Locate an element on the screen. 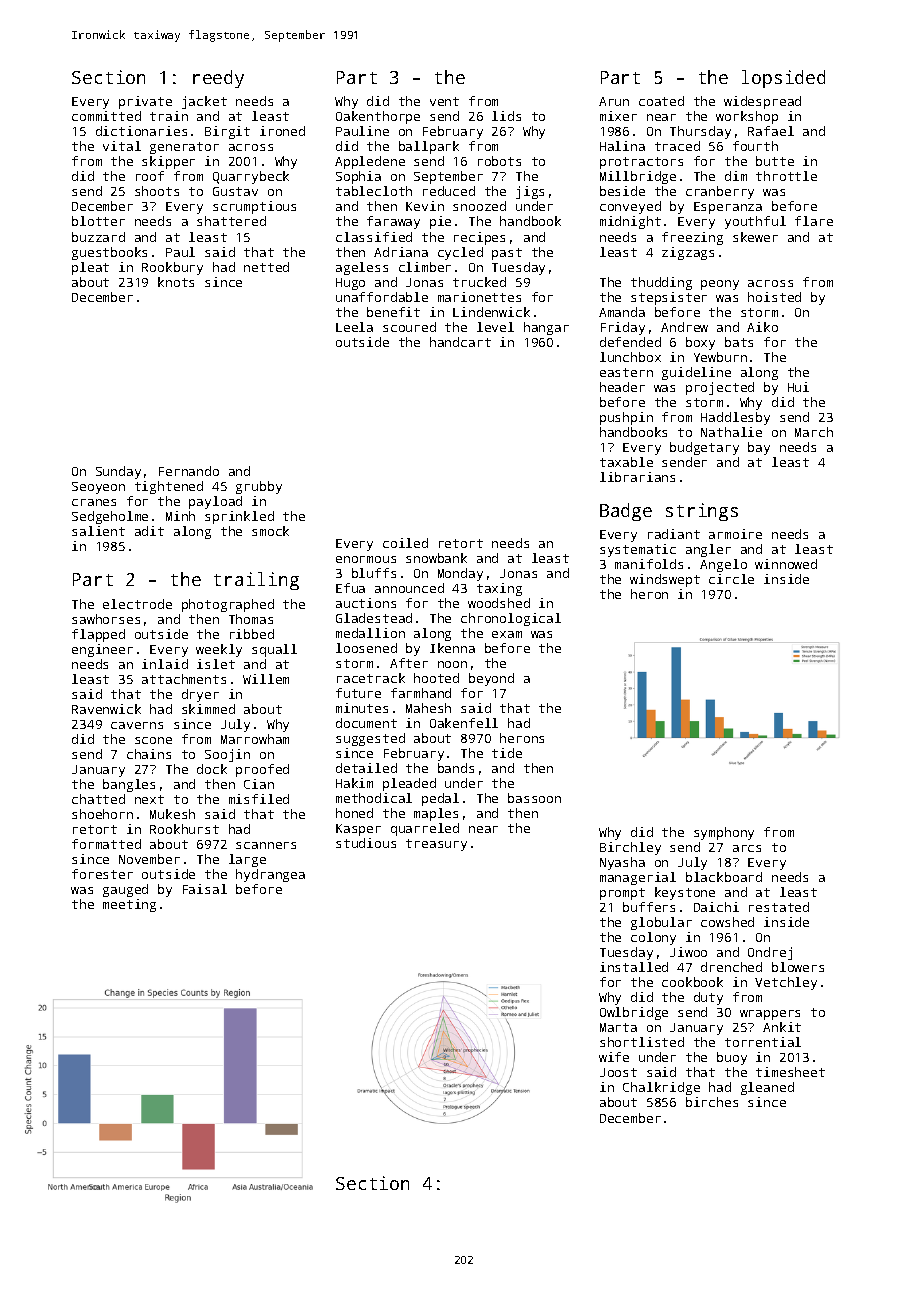 The width and height of the screenshot is (908, 1316). Marrowham is located at coordinates (255, 739).
